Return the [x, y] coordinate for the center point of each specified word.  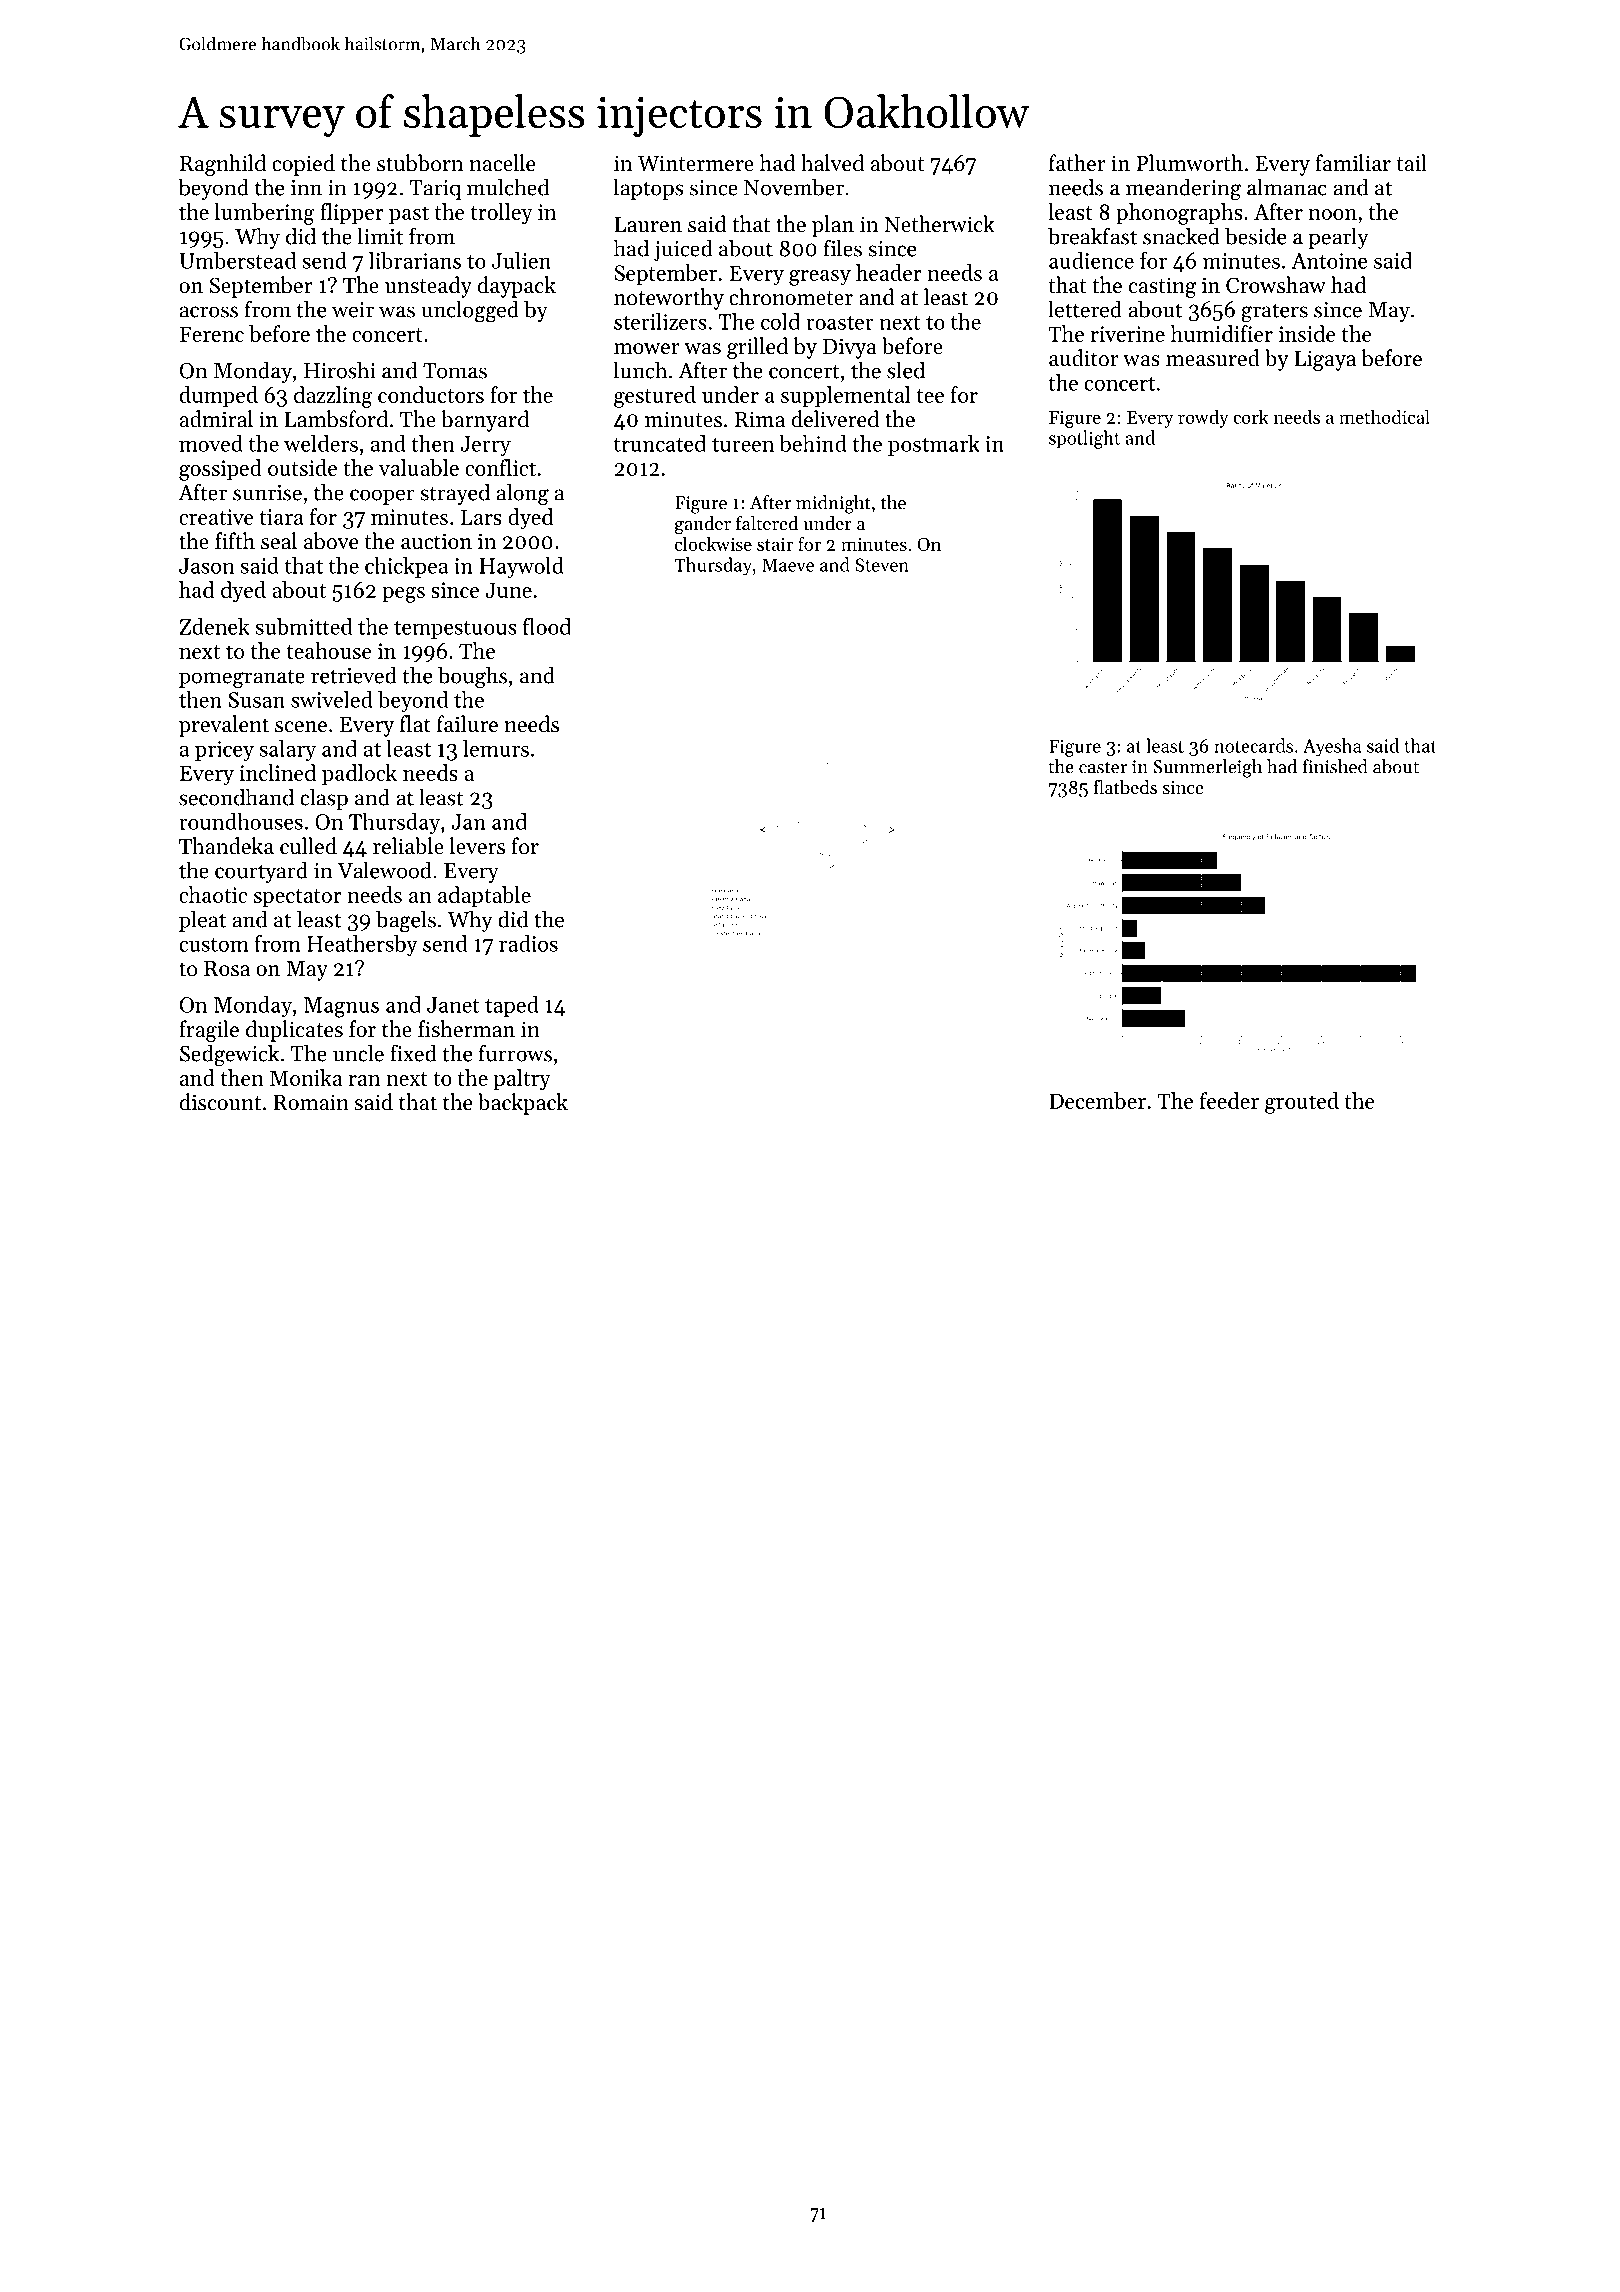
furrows [515, 1053]
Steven [882, 565]
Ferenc [212, 334]
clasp [324, 799]
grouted [1302, 1103]
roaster [840, 323]
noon [1332, 214]
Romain [311, 1102]
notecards [1253, 745]
